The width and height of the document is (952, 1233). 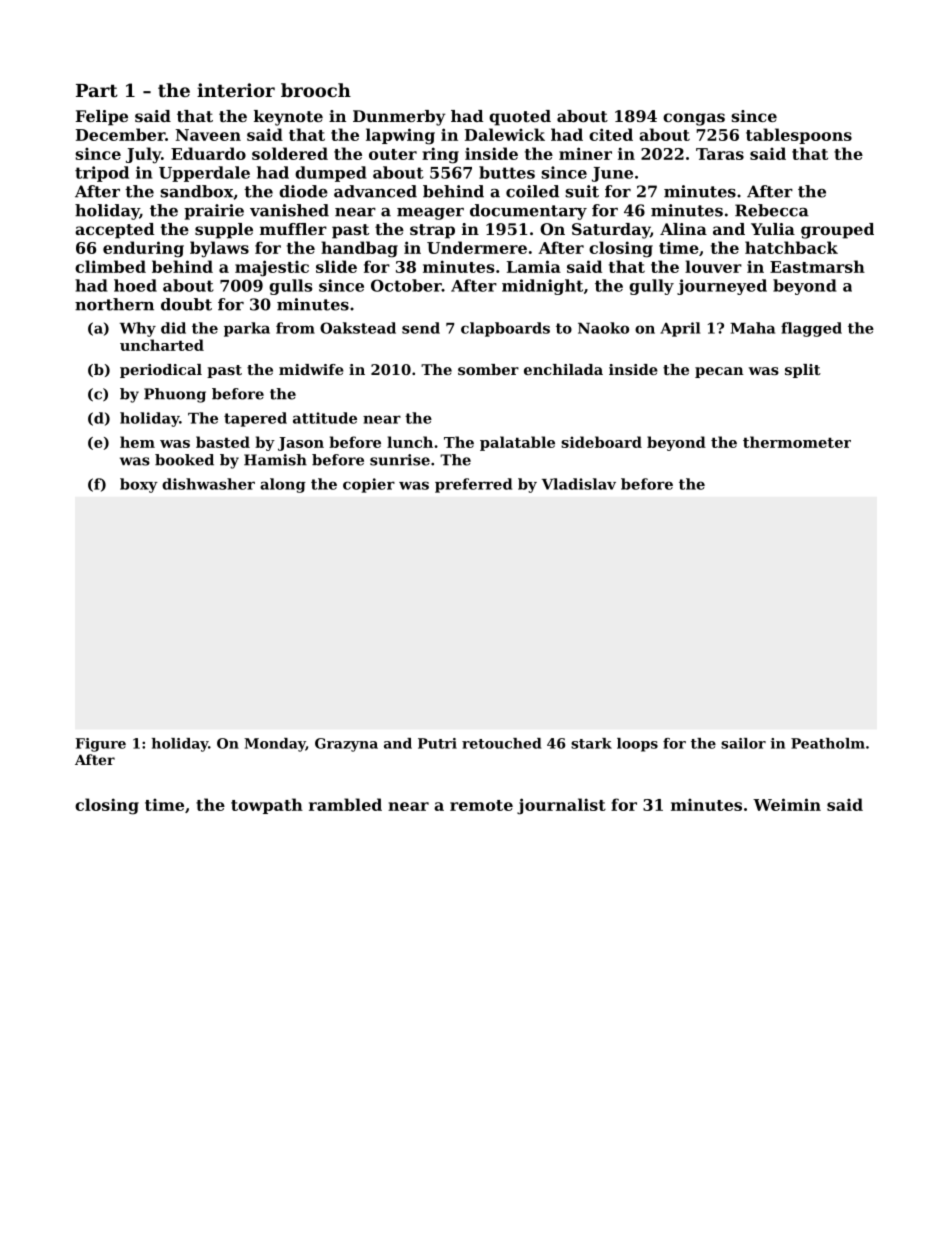 What do you see at coordinates (369, 485) in the document?
I see `copier` at bounding box center [369, 485].
